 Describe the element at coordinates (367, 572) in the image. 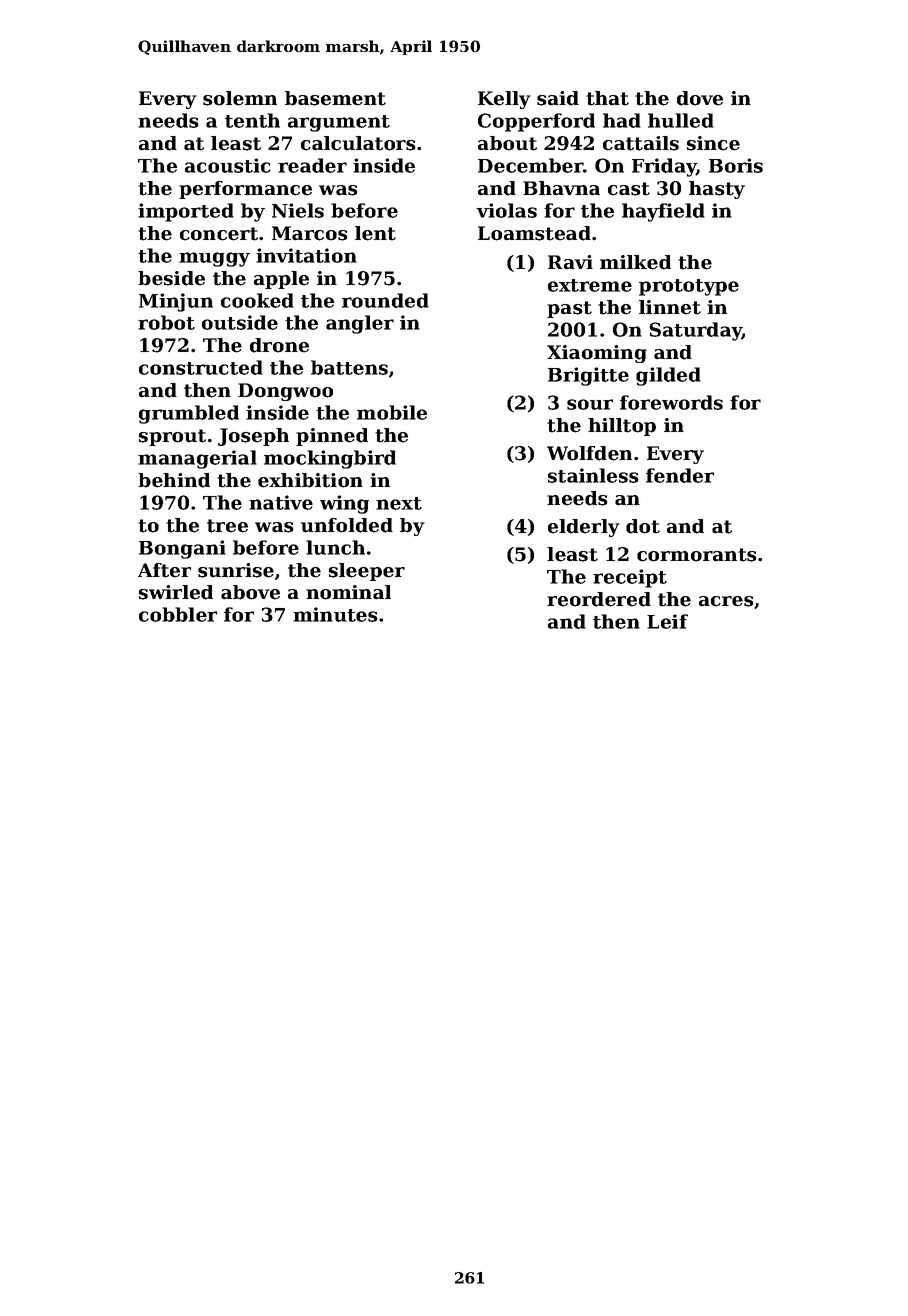

I see `sleeper` at that location.
